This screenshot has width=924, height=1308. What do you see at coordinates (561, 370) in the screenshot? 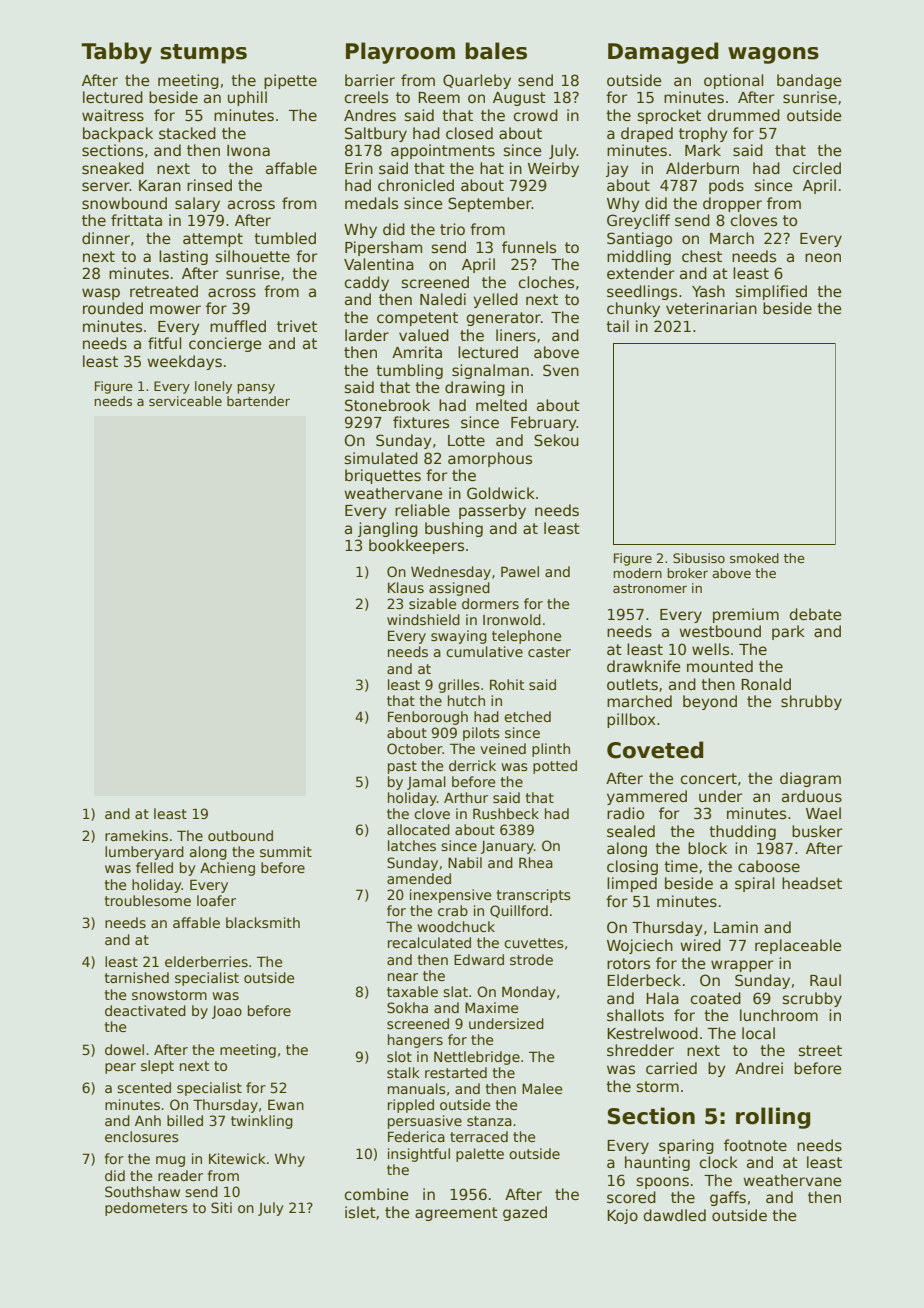
I see `Sven` at bounding box center [561, 370].
